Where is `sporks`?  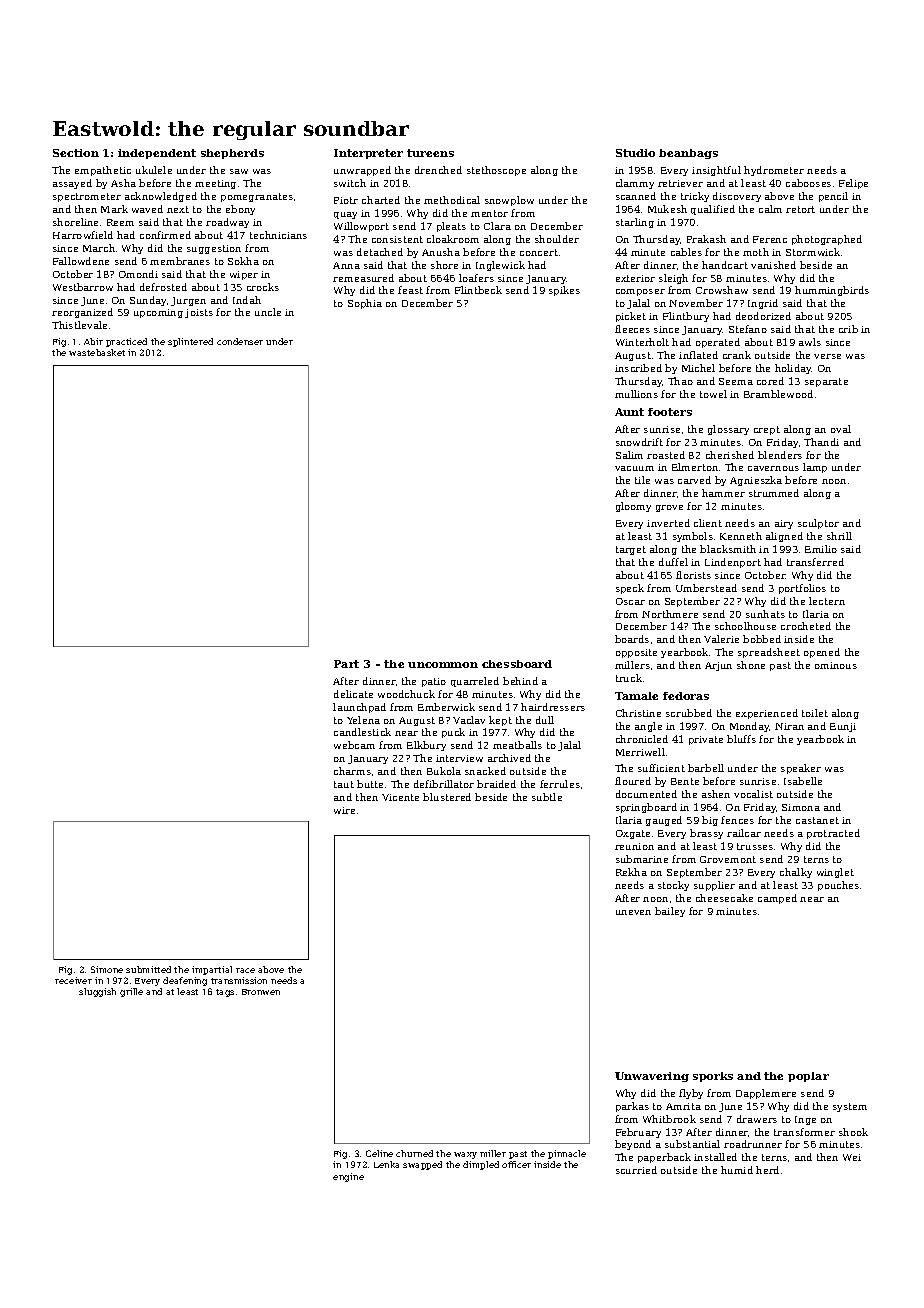 sporks is located at coordinates (713, 1077).
